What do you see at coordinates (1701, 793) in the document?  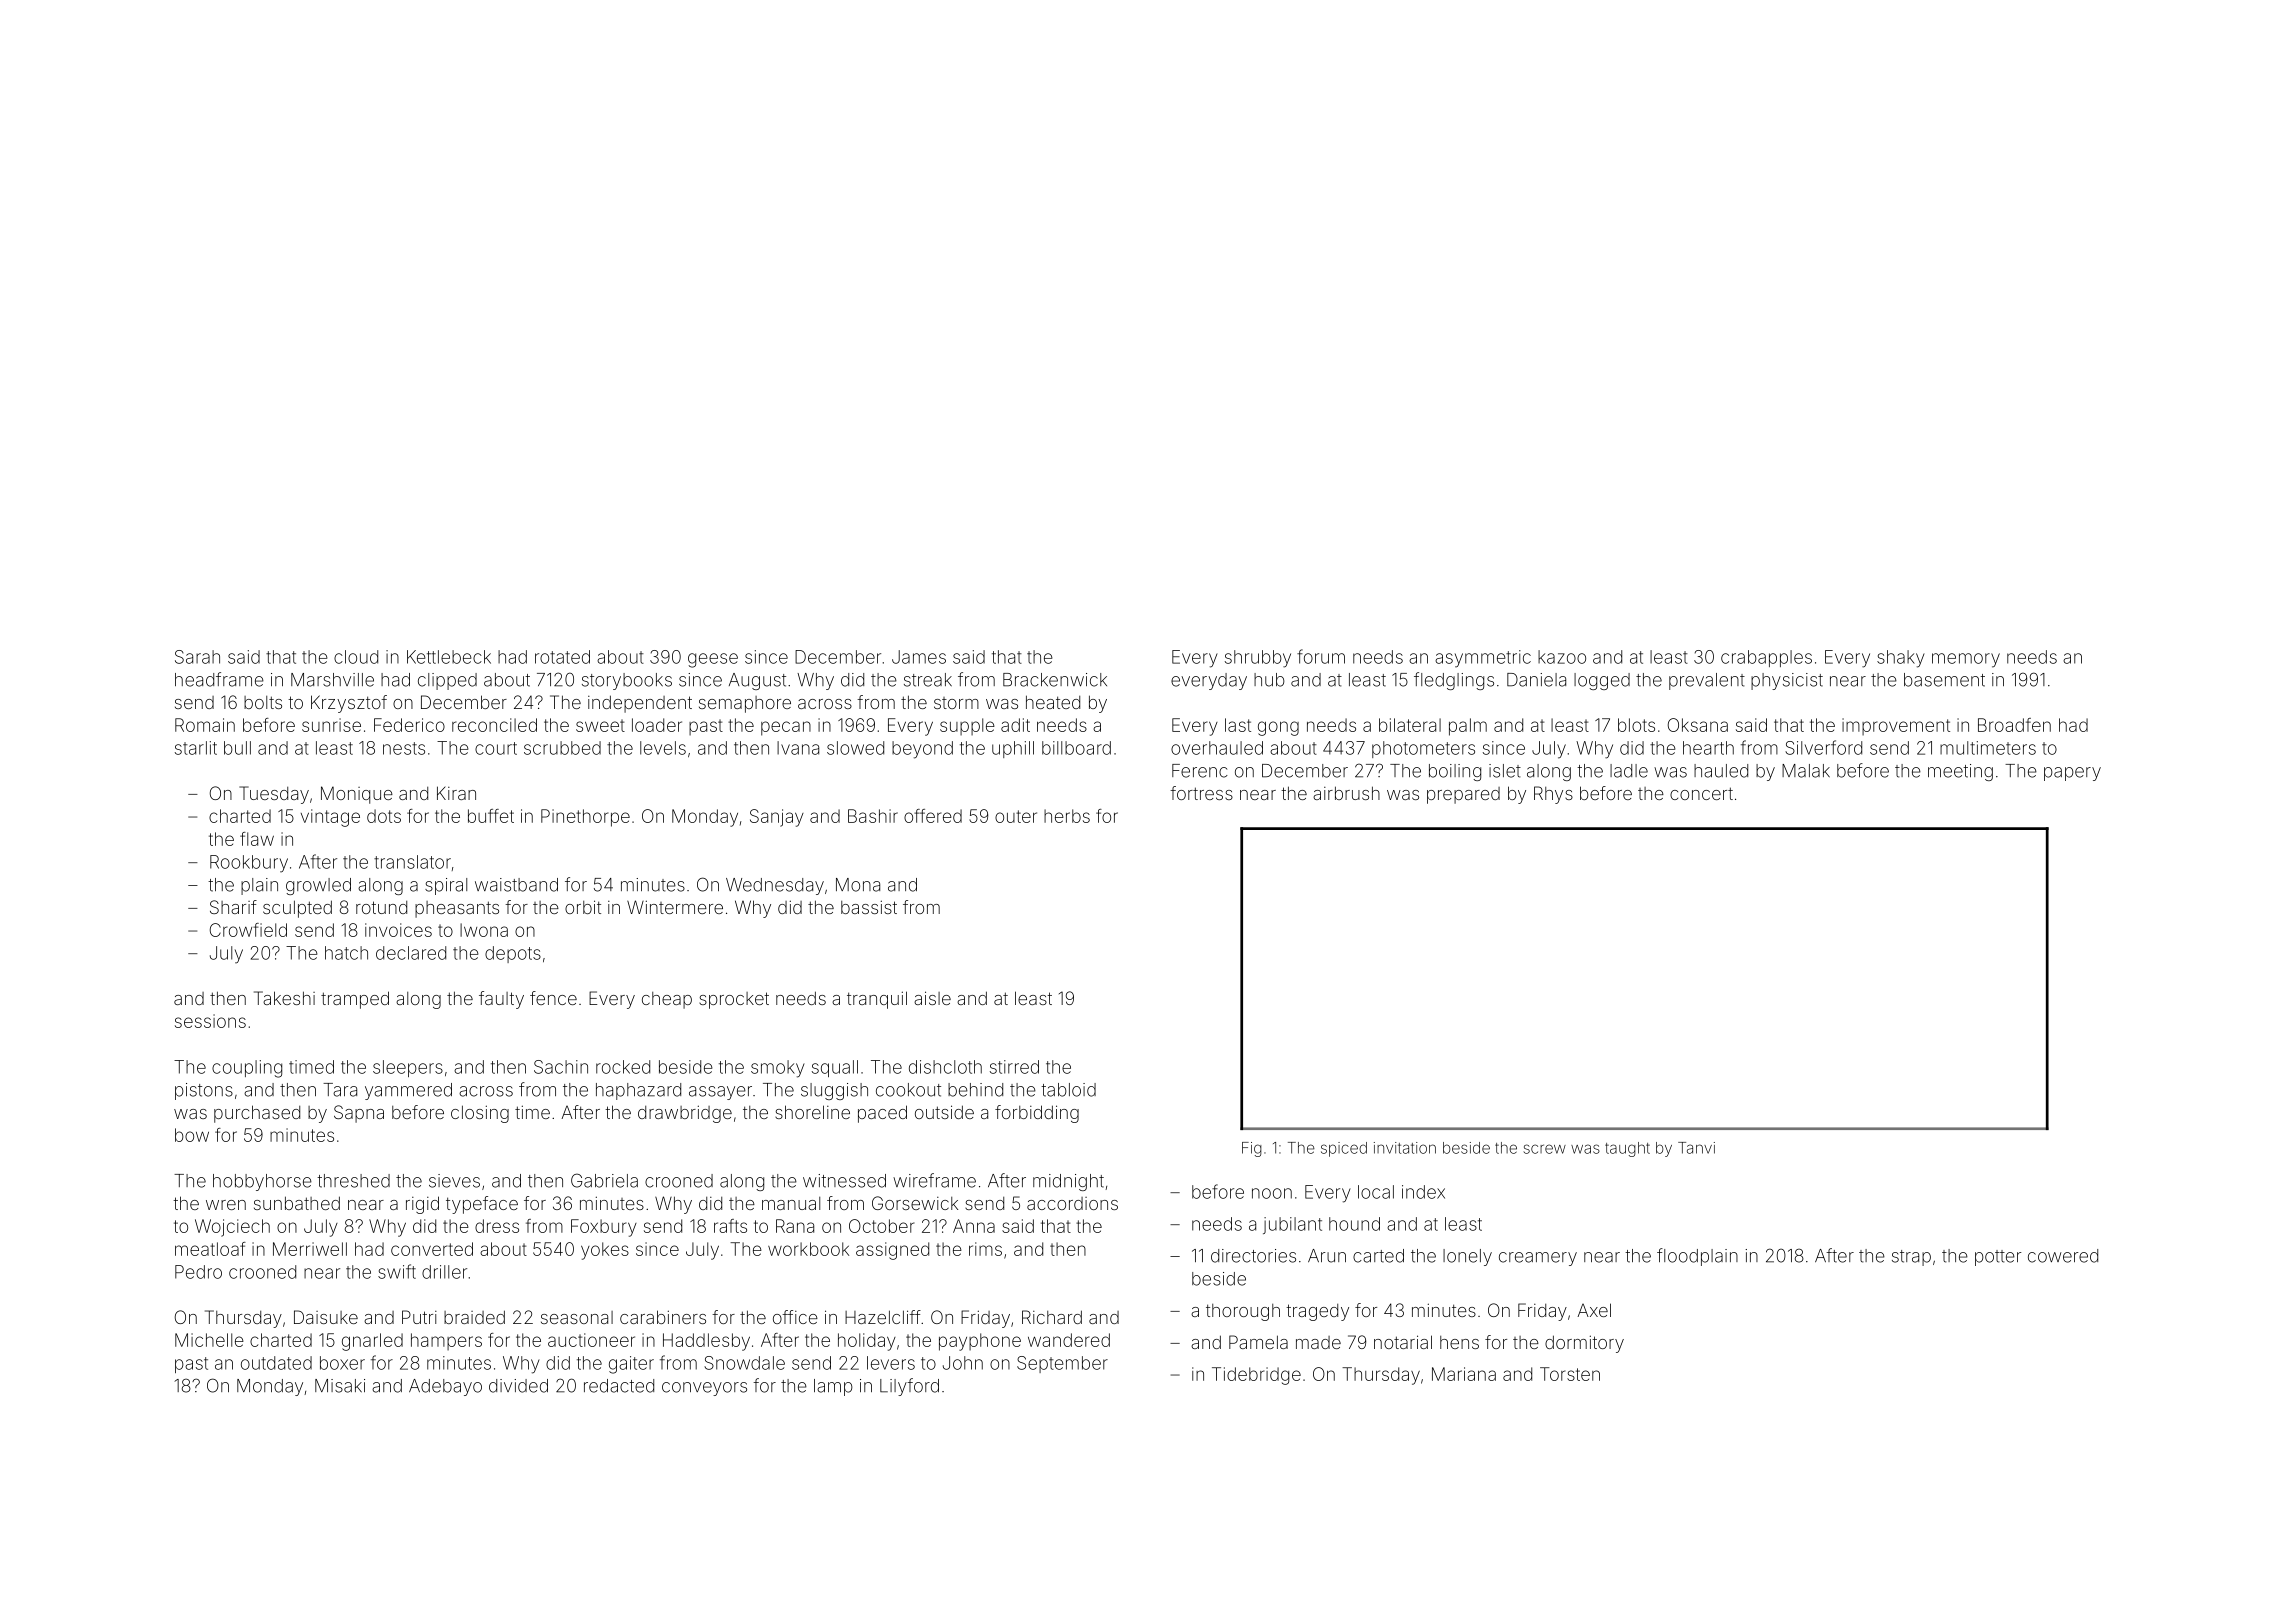 I see `concert` at bounding box center [1701, 793].
